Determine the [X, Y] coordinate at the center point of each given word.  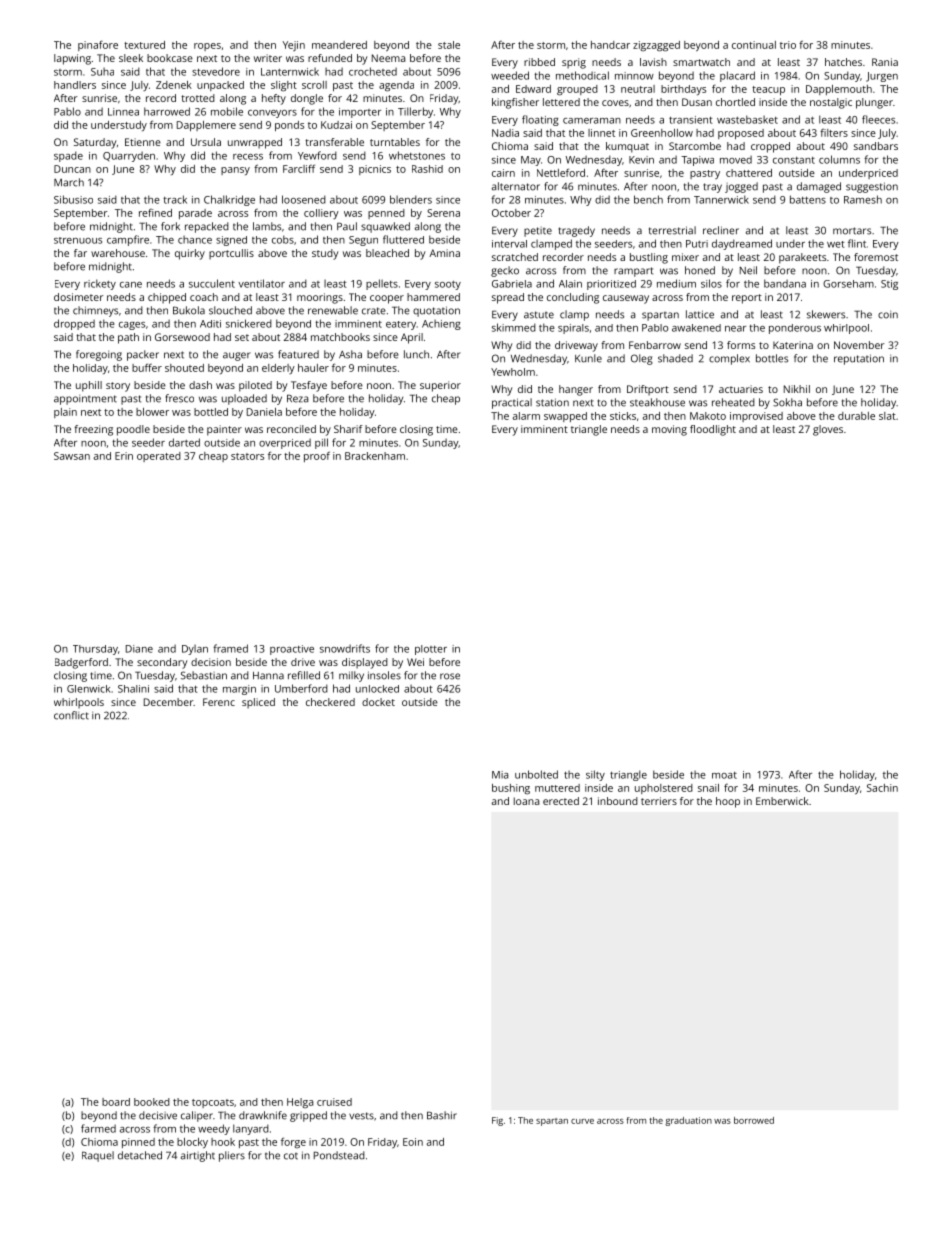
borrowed [754, 1120]
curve [582, 1121]
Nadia [505, 133]
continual [754, 45]
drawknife [263, 1115]
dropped [74, 324]
